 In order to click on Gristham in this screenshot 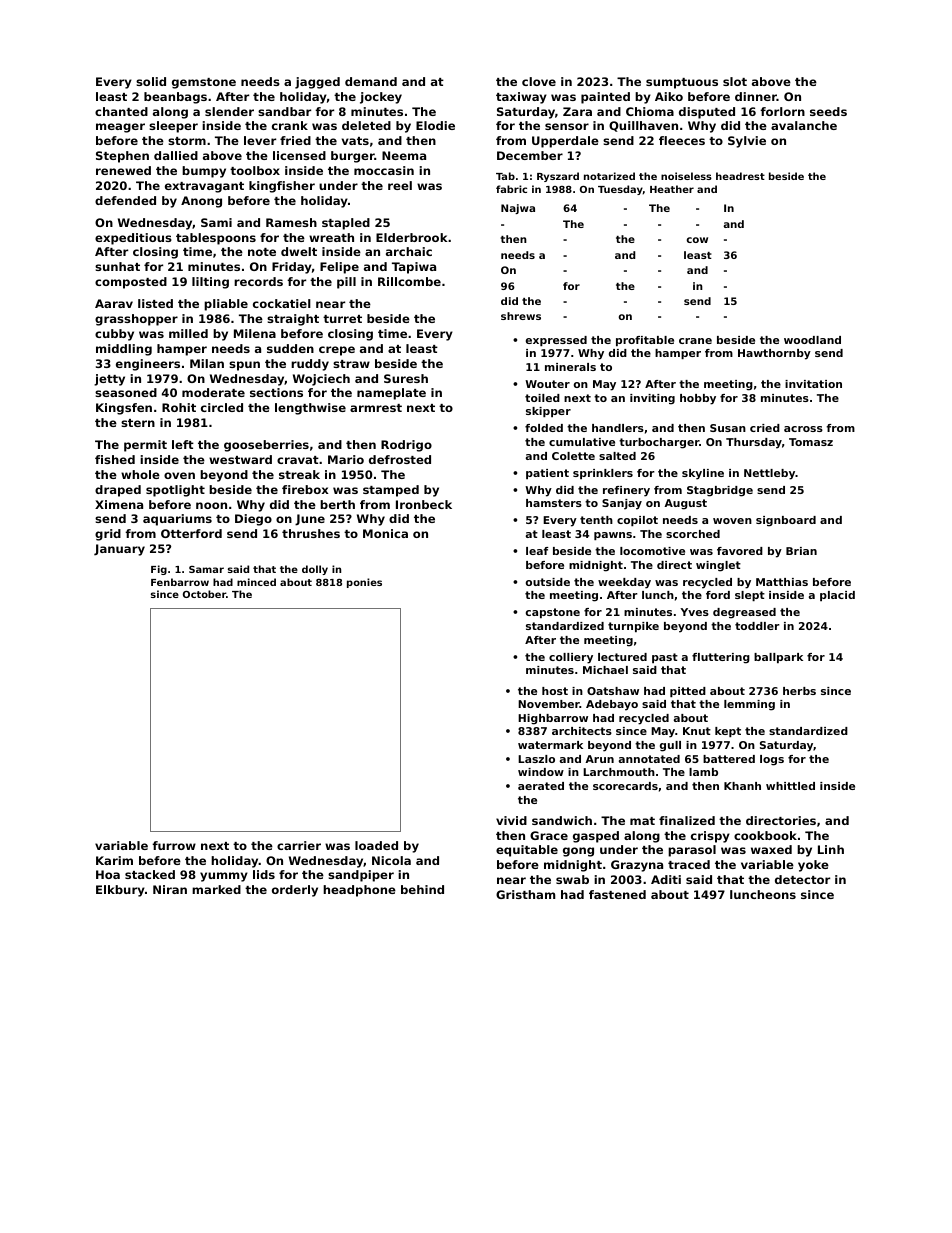, I will do `click(525, 894)`.
